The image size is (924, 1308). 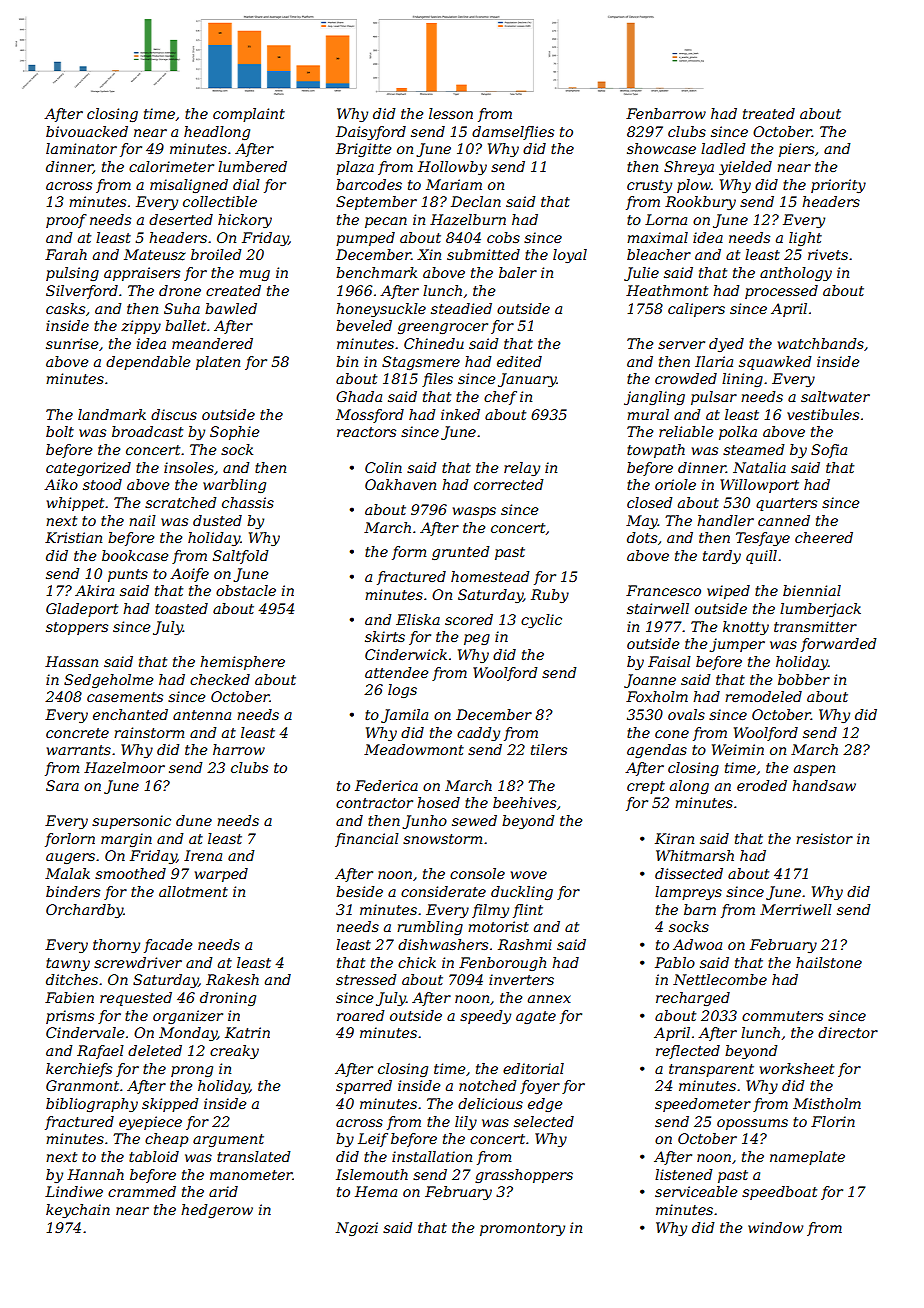 What do you see at coordinates (775, 1227) in the screenshot?
I see `window` at bounding box center [775, 1227].
